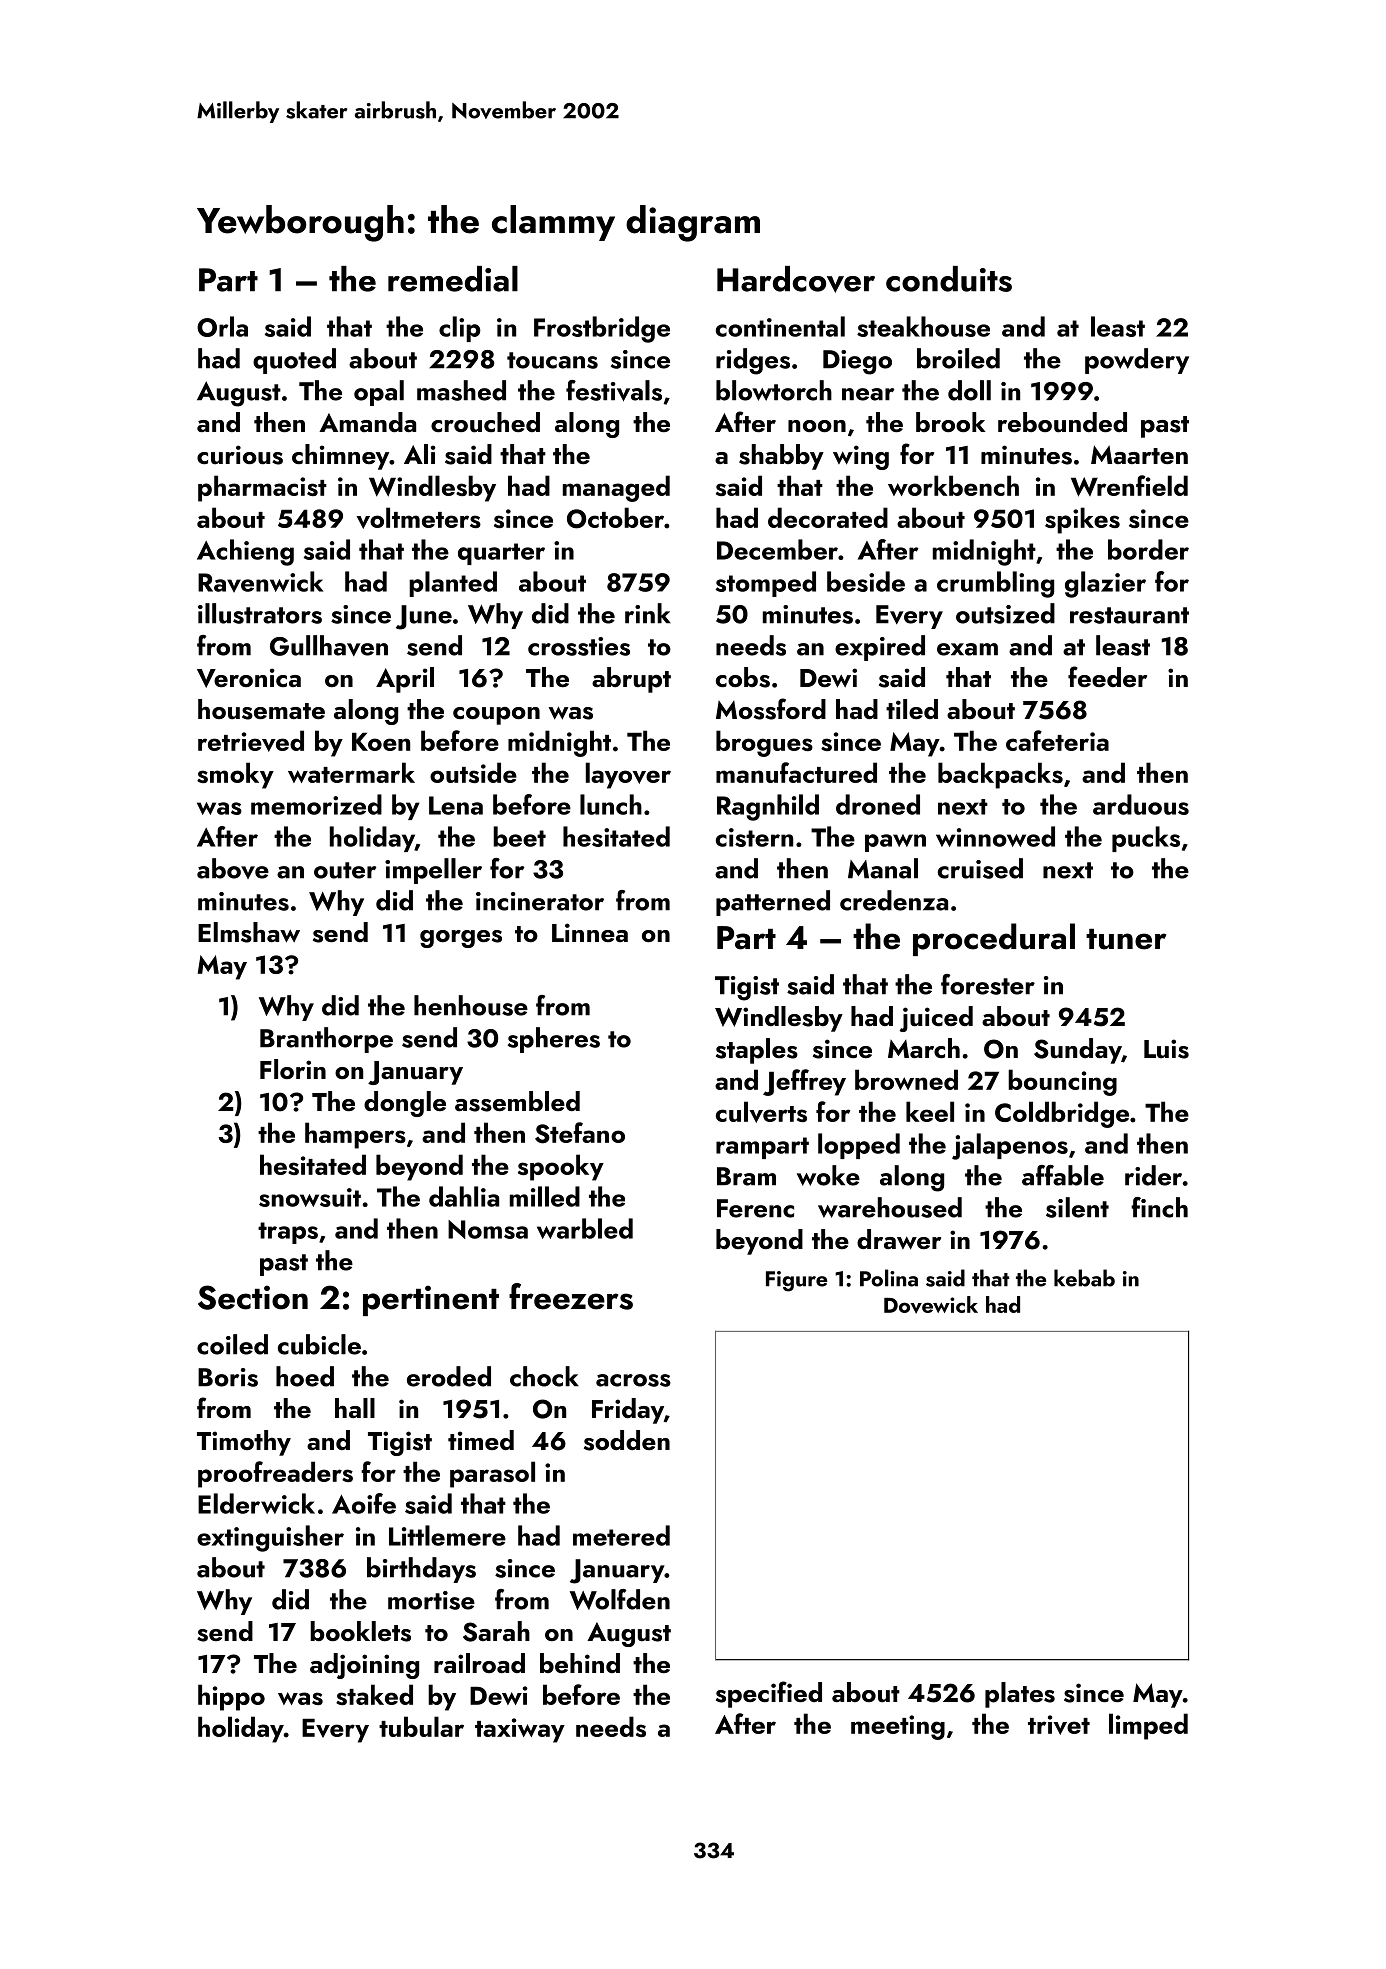 The width and height of the image is (1386, 1969). Describe the element at coordinates (958, 358) in the image. I see `broiled` at that location.
